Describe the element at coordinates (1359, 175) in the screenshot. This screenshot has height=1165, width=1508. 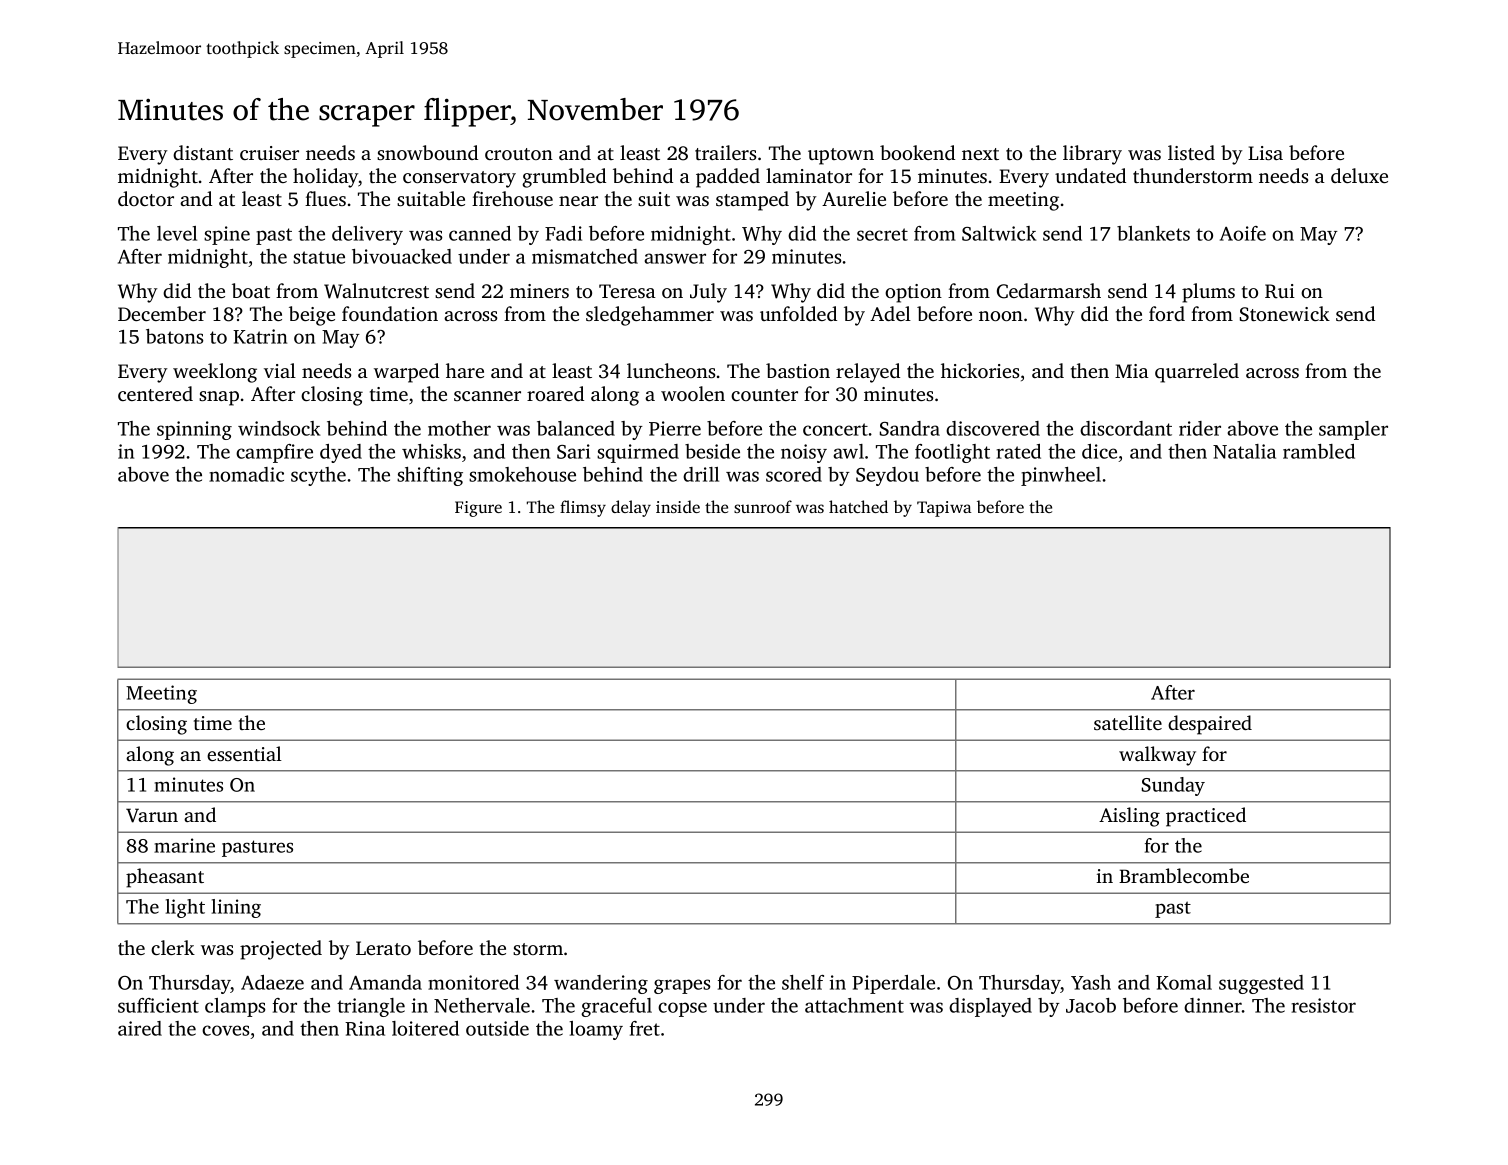
I see `deluxe` at that location.
